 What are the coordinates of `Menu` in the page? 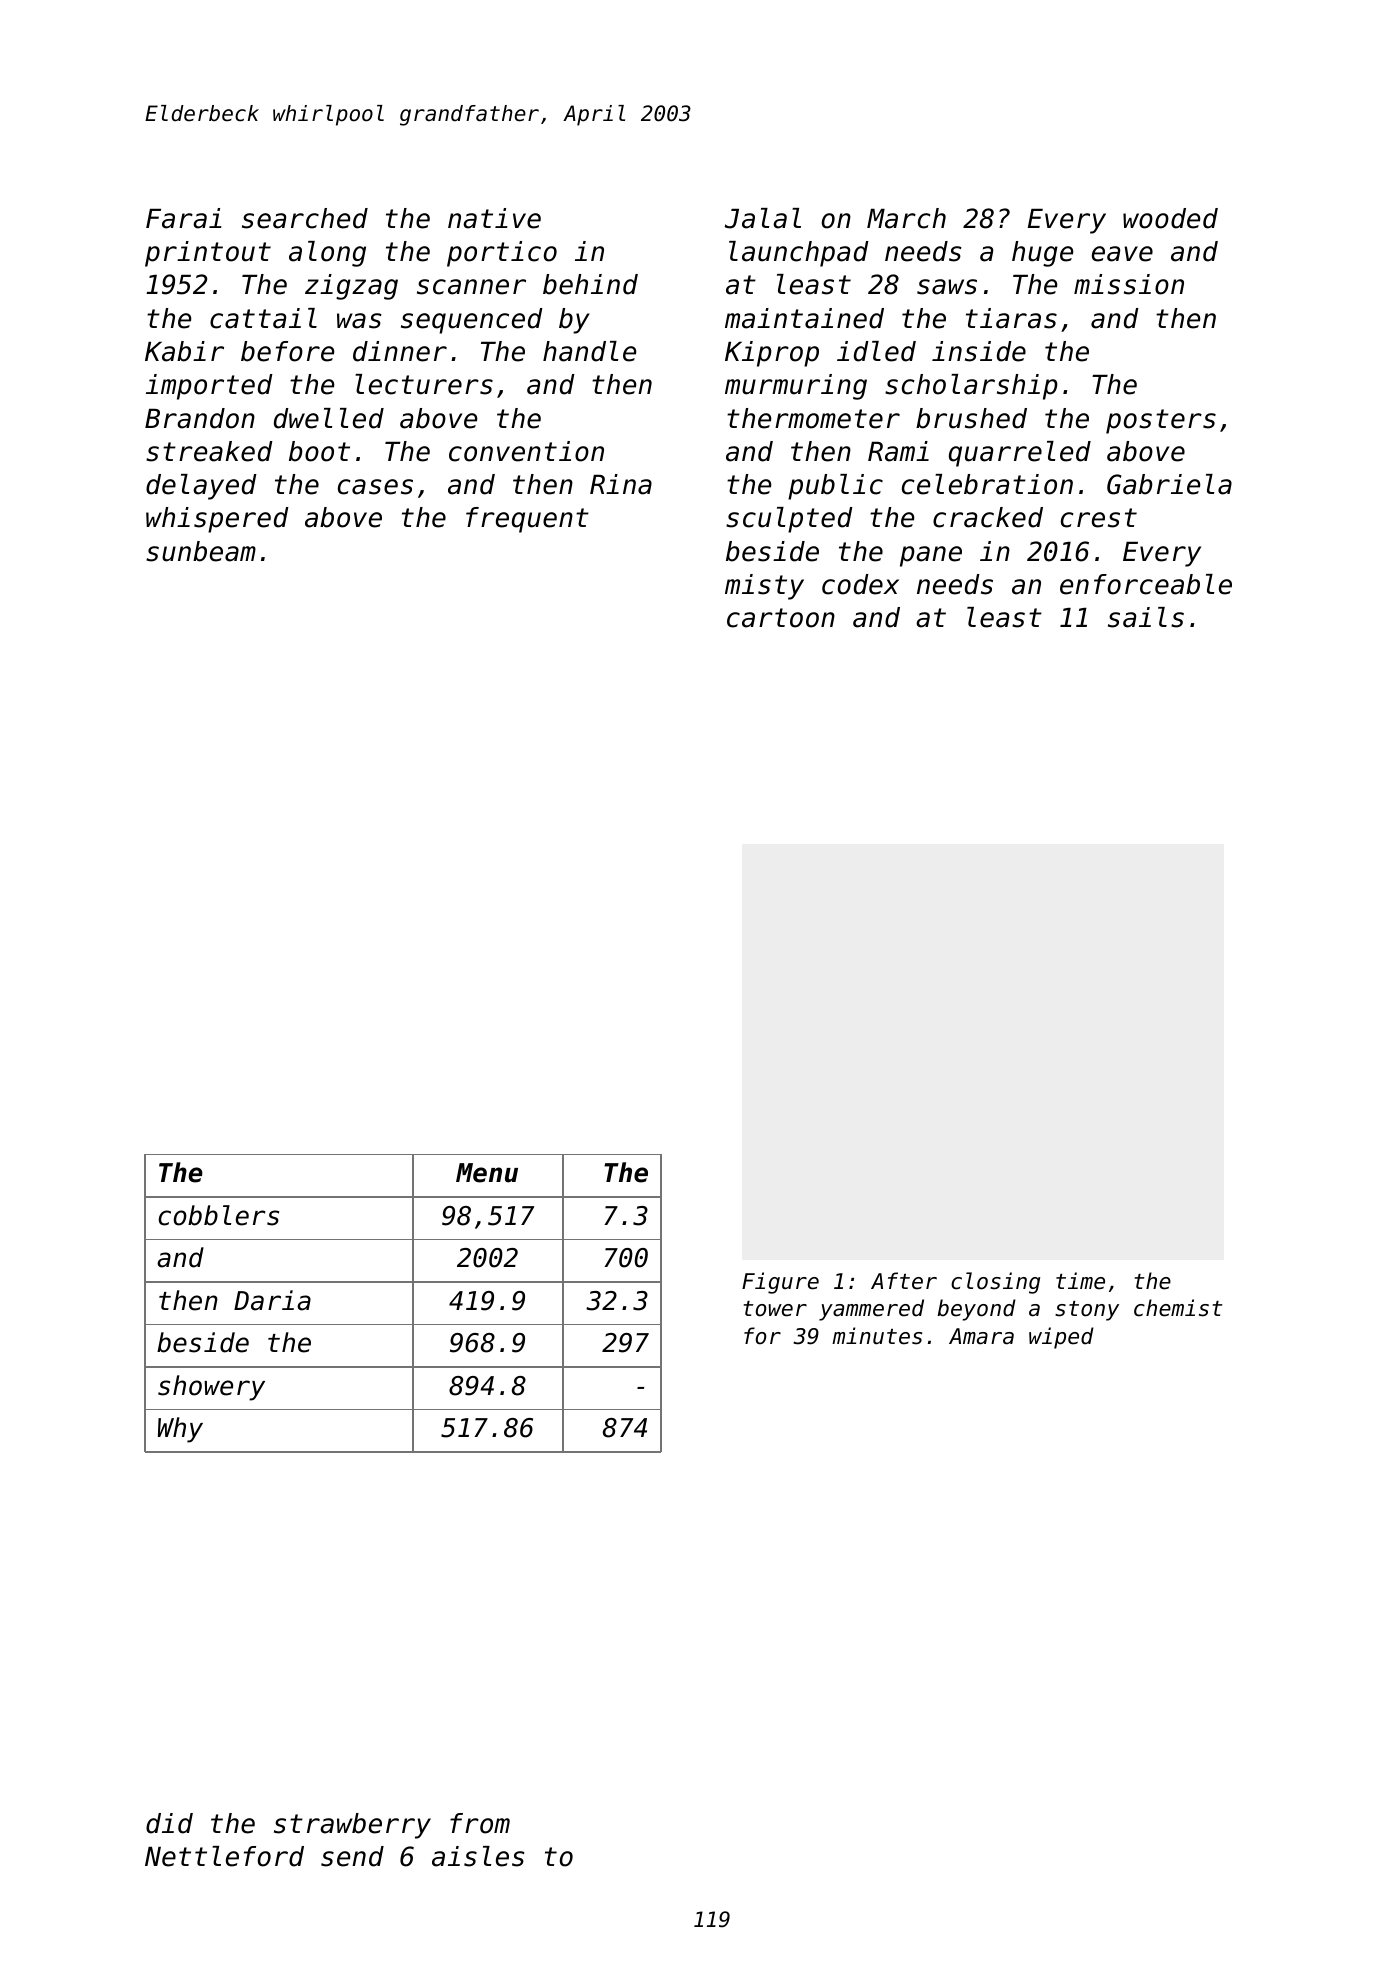 It's located at (487, 1173).
